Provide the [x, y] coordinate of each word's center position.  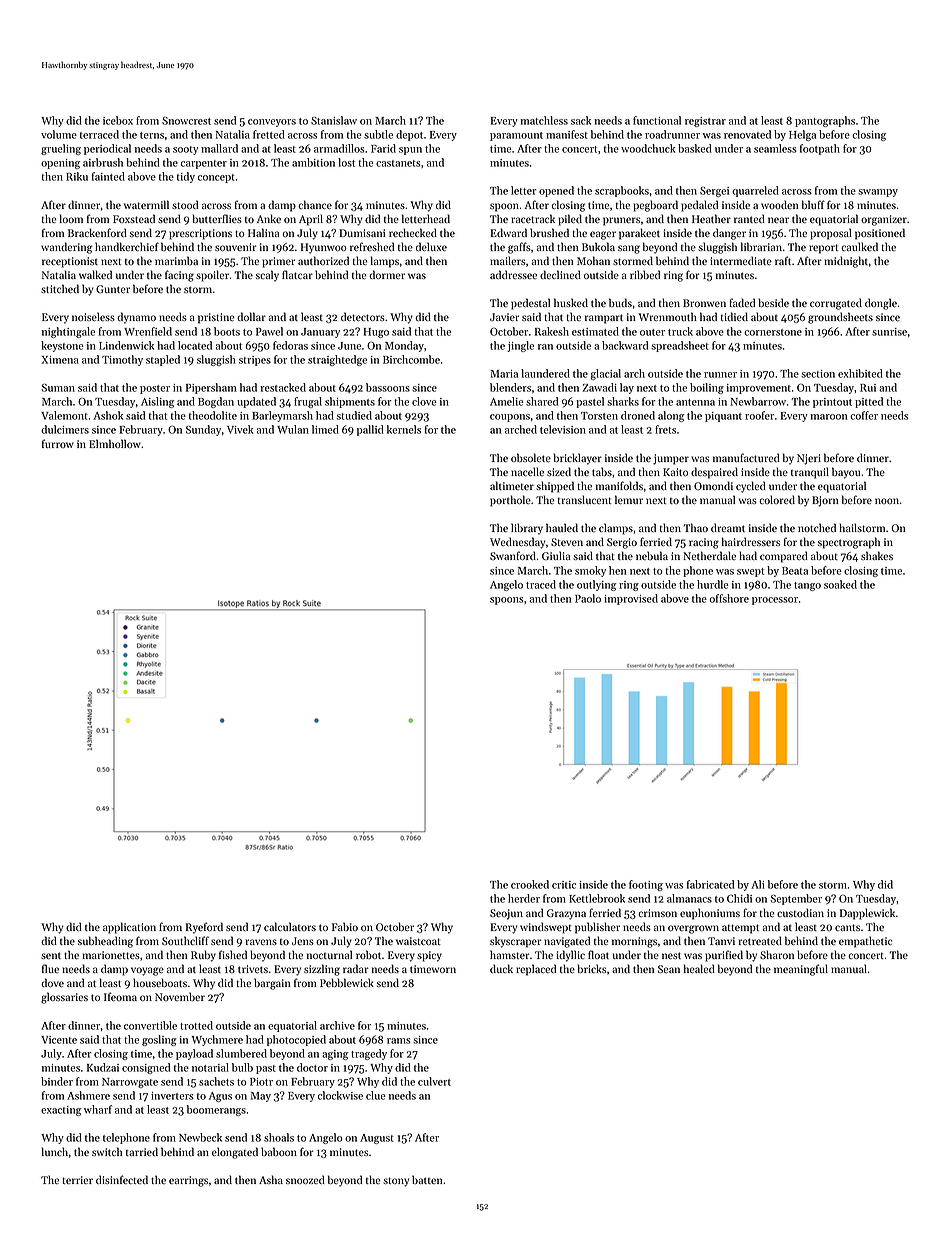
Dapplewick [867, 914]
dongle [881, 304]
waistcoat [418, 941]
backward [625, 345]
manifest [567, 134]
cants [847, 927]
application [129, 928]
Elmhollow [115, 443]
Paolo [588, 598]
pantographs [825, 121]
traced [541, 584]
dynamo [136, 318]
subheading [105, 942]
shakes [877, 555]
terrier [78, 1180]
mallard [219, 148]
